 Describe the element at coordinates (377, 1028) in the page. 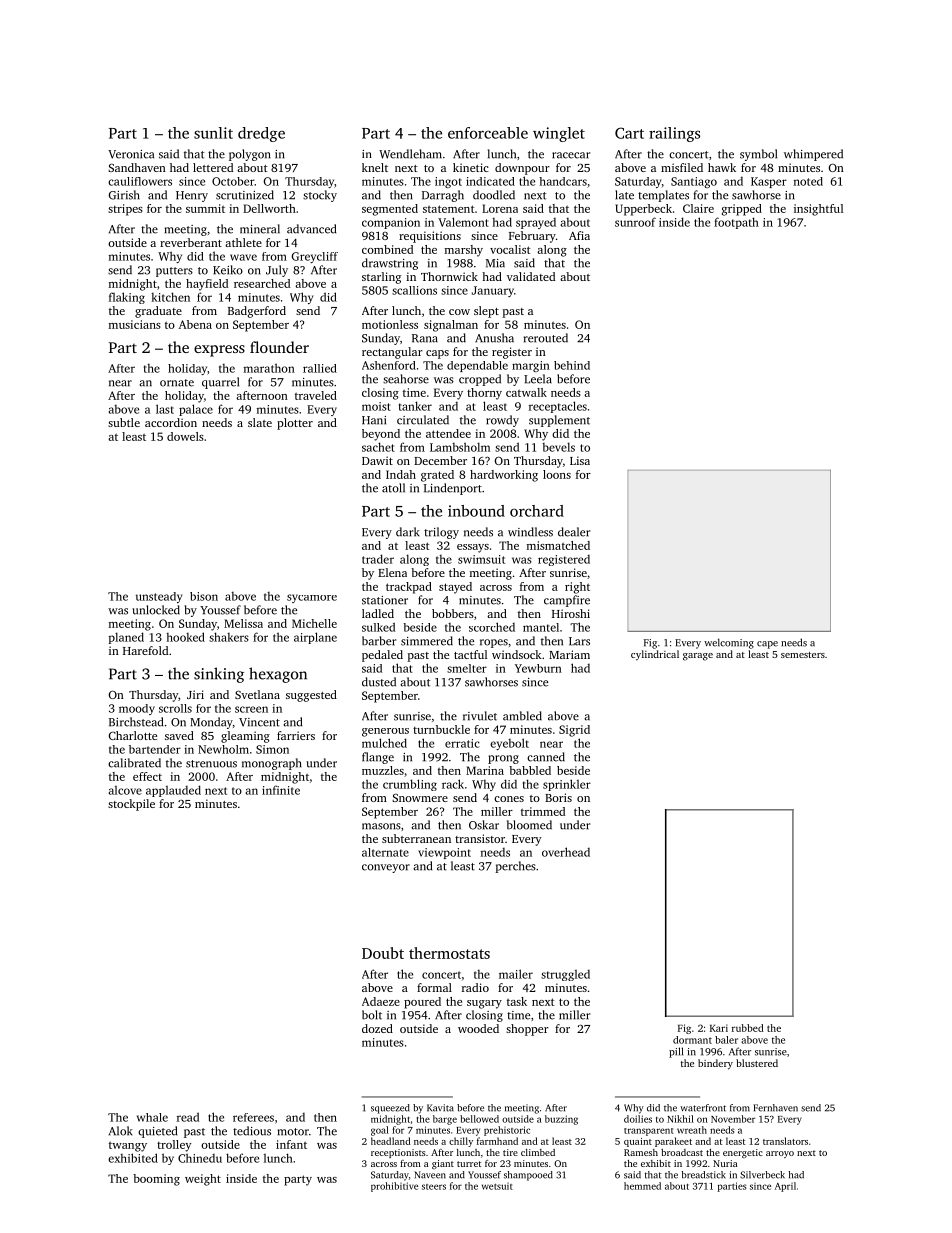

I see `dozed` at that location.
